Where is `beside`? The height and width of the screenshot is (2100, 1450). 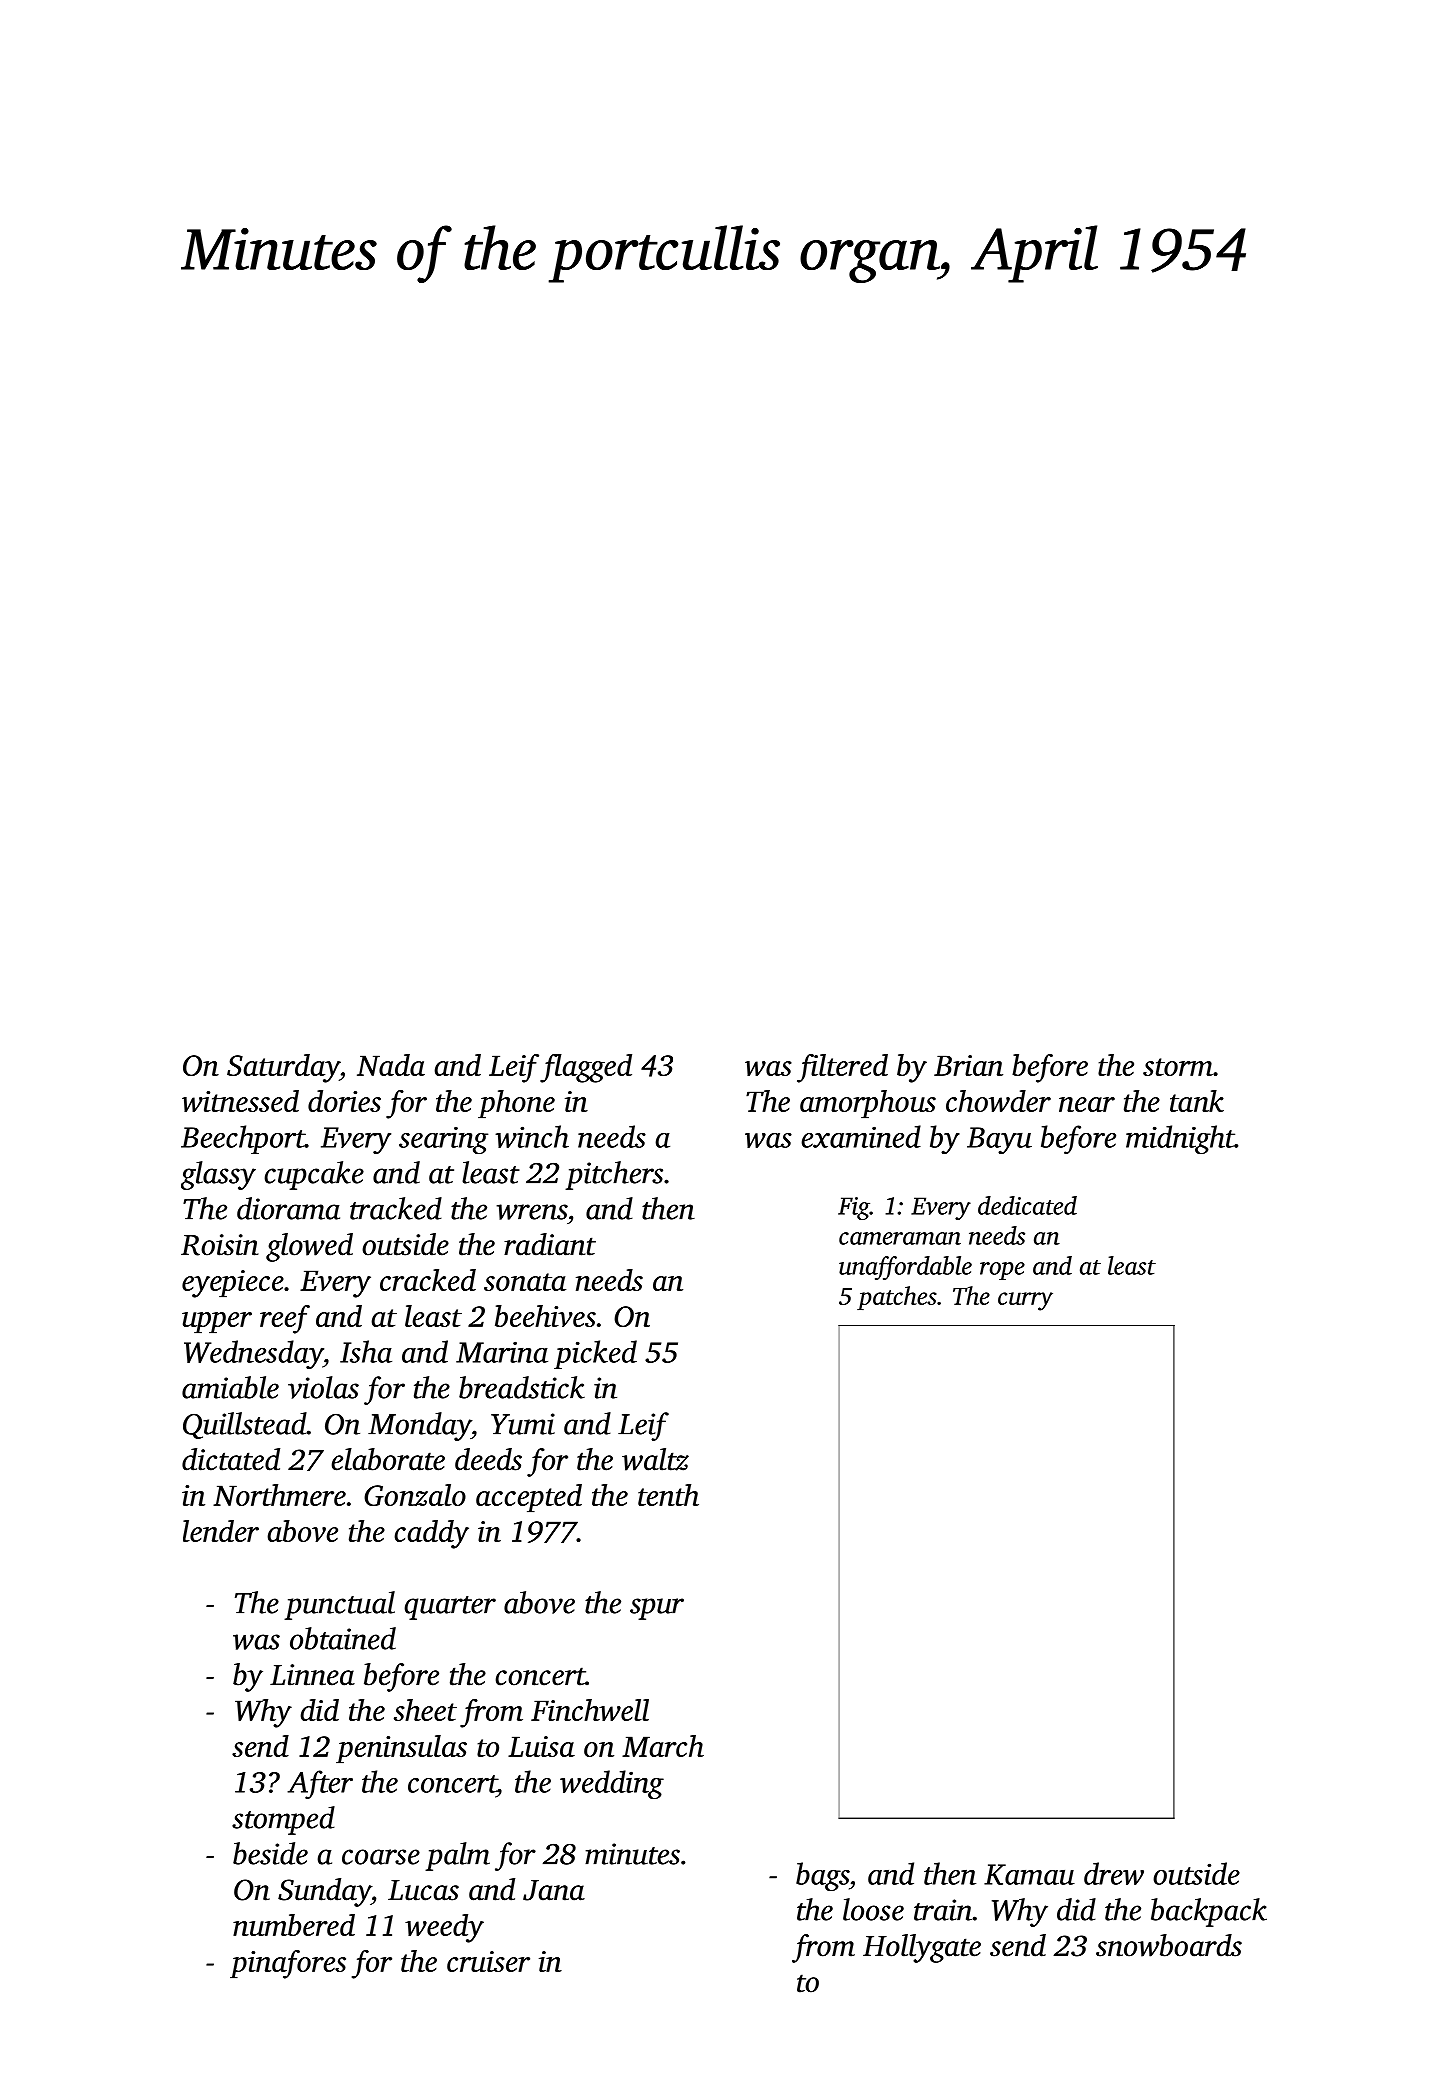
beside is located at coordinates (270, 1853).
